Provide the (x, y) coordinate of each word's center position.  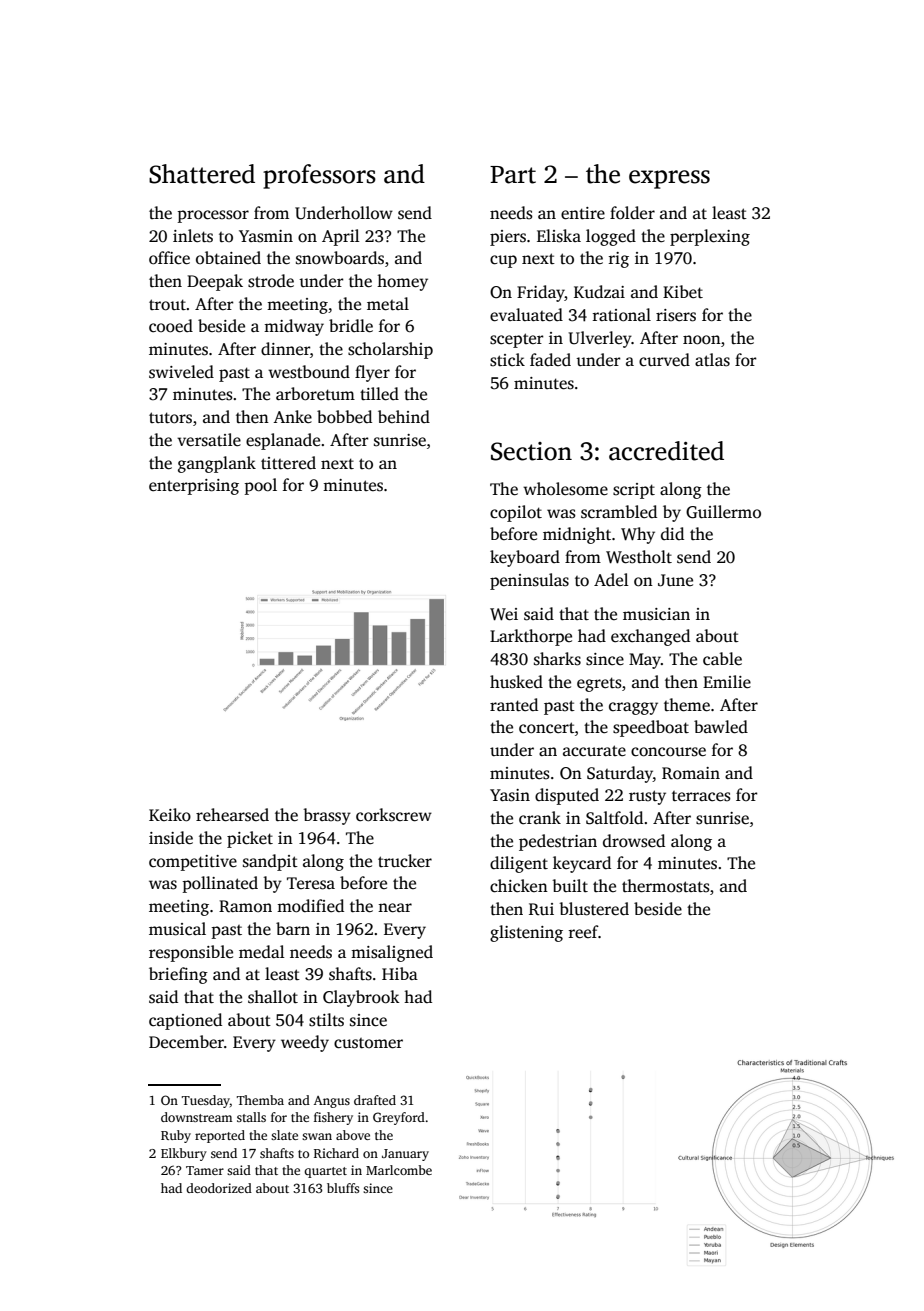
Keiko (170, 815)
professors (319, 176)
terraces (701, 796)
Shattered (202, 174)
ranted (514, 705)
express (669, 179)
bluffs (343, 1188)
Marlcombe (399, 1170)
